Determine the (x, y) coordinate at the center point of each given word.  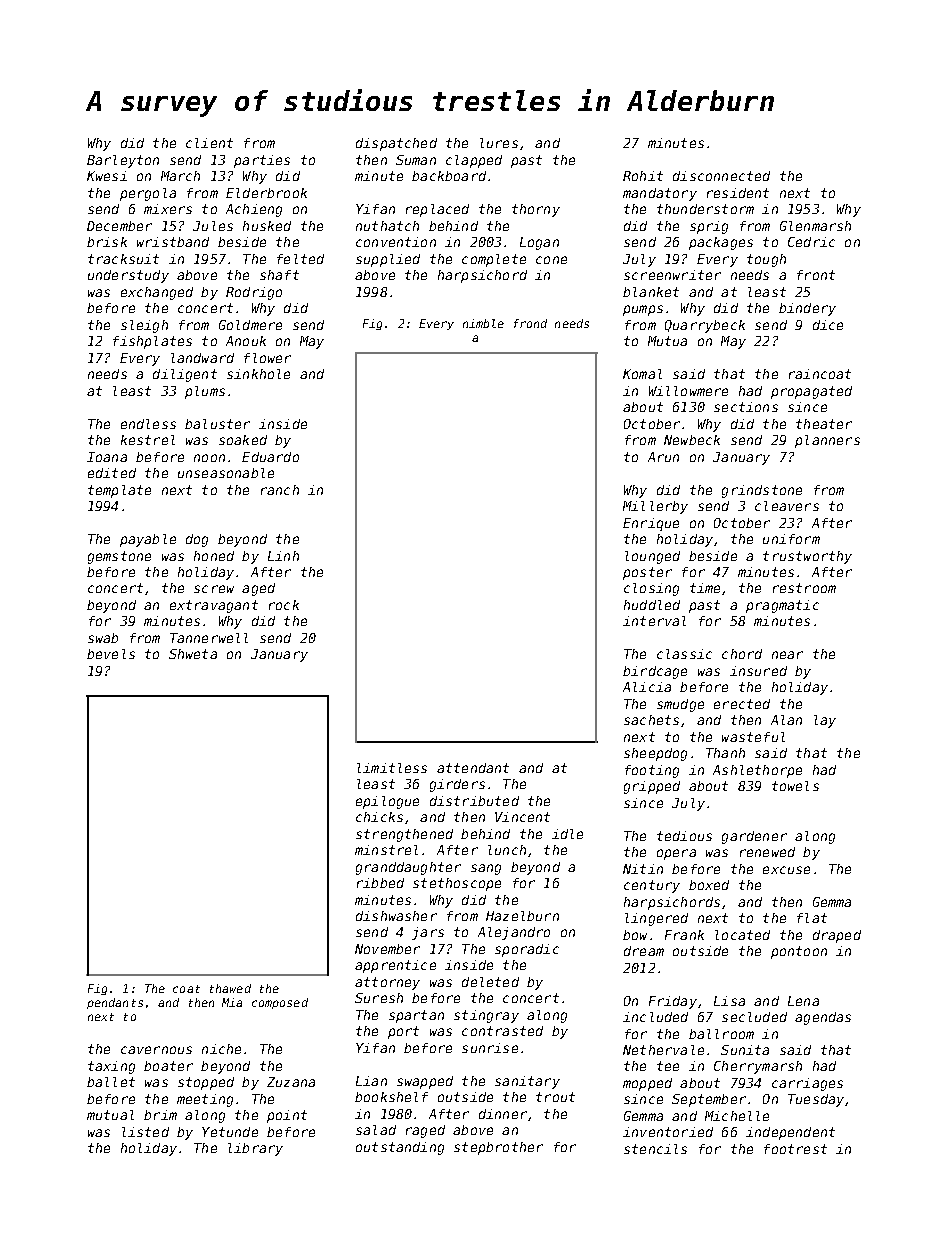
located (742, 935)
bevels (111, 654)
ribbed (380, 883)
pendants (115, 1003)
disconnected (721, 176)
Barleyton (123, 161)
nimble (483, 323)
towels (795, 786)
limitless (392, 768)
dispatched (396, 144)
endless (148, 424)
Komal (642, 374)
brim (160, 1115)
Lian (371, 1081)
